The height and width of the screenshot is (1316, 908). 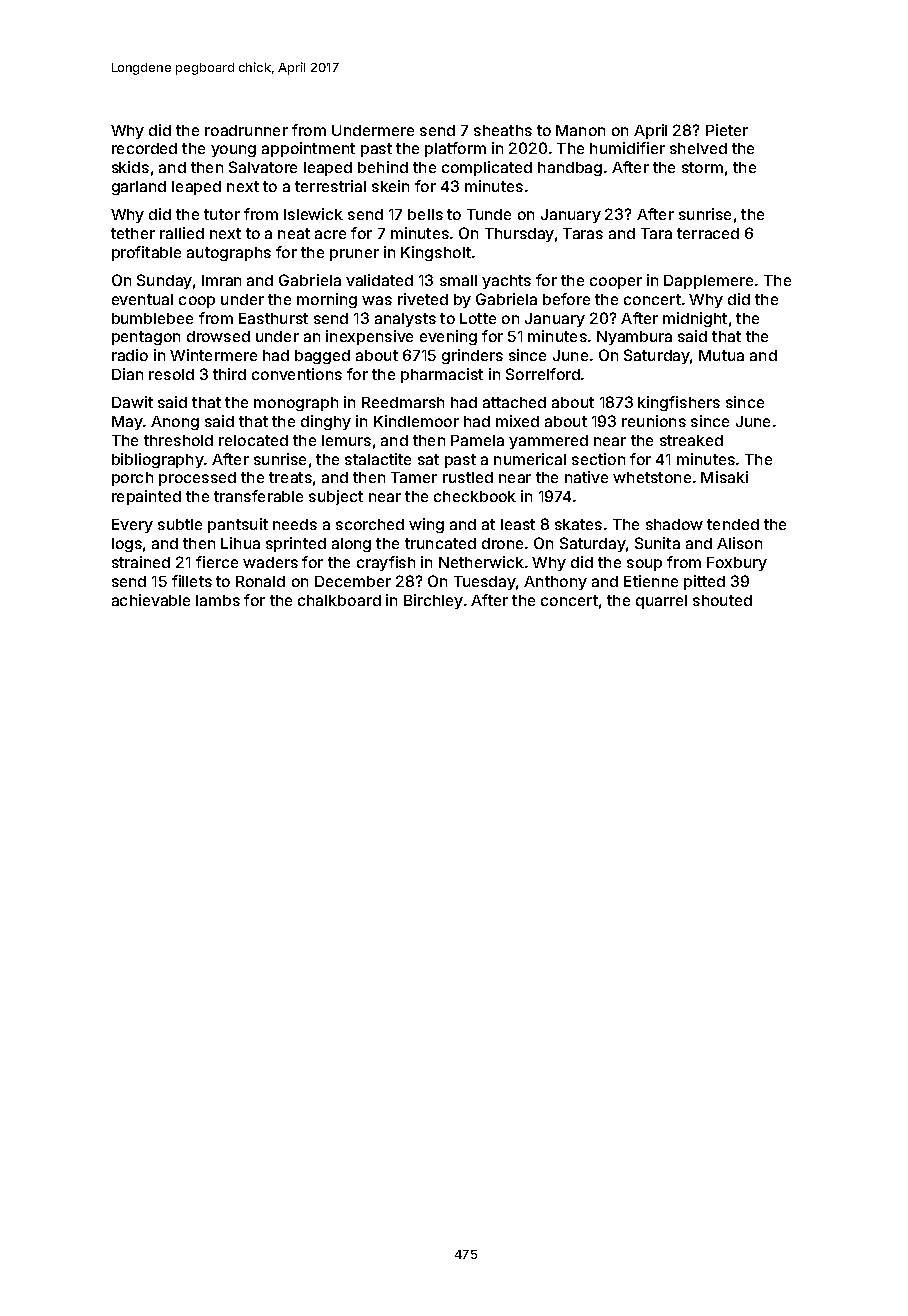 What do you see at coordinates (634, 338) in the screenshot?
I see `Nyambura` at bounding box center [634, 338].
